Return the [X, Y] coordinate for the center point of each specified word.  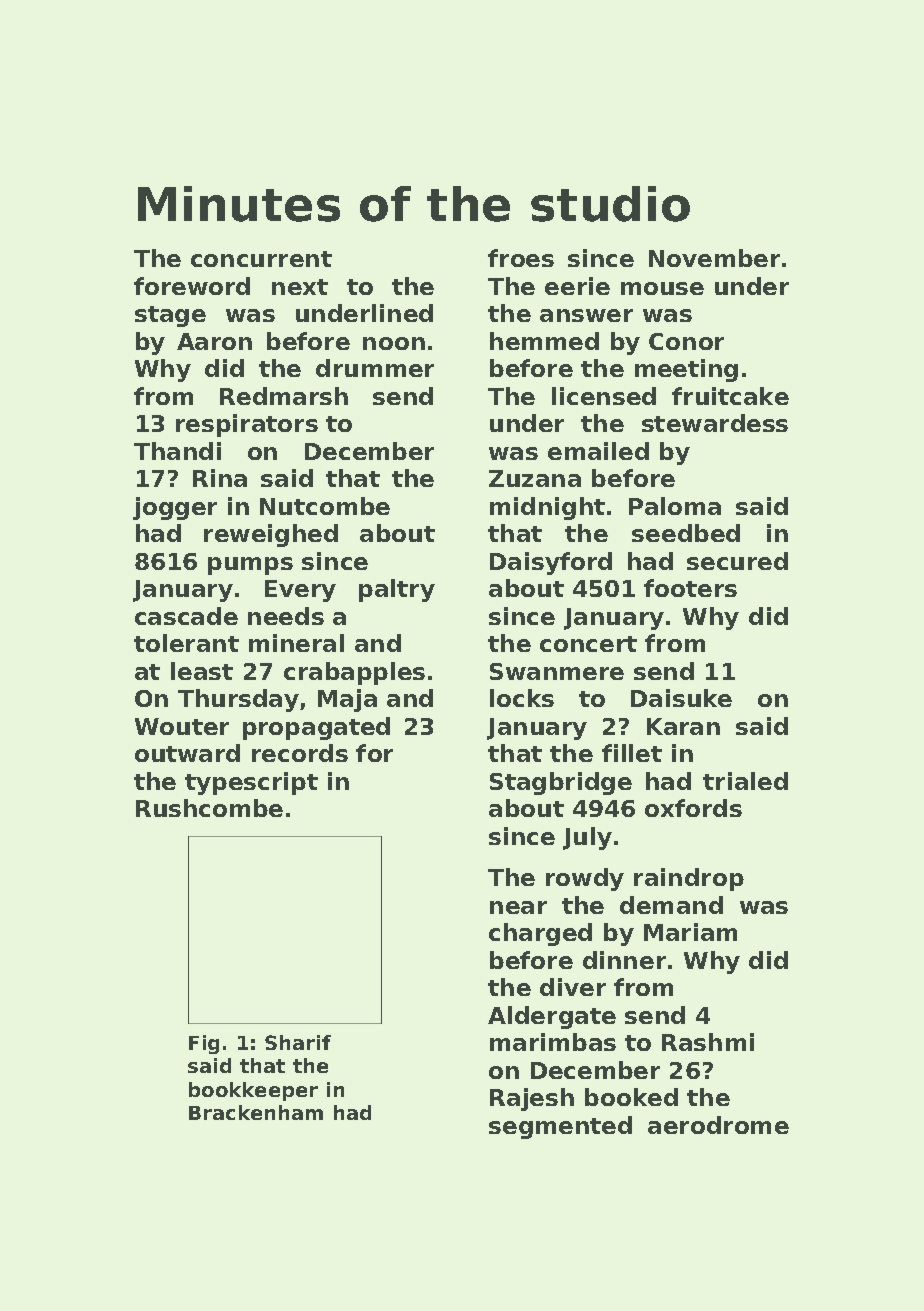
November [714, 258]
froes [521, 258]
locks [522, 698]
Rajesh [532, 1099]
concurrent [261, 259]
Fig [204, 1044]
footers [690, 588]
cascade [186, 616]
